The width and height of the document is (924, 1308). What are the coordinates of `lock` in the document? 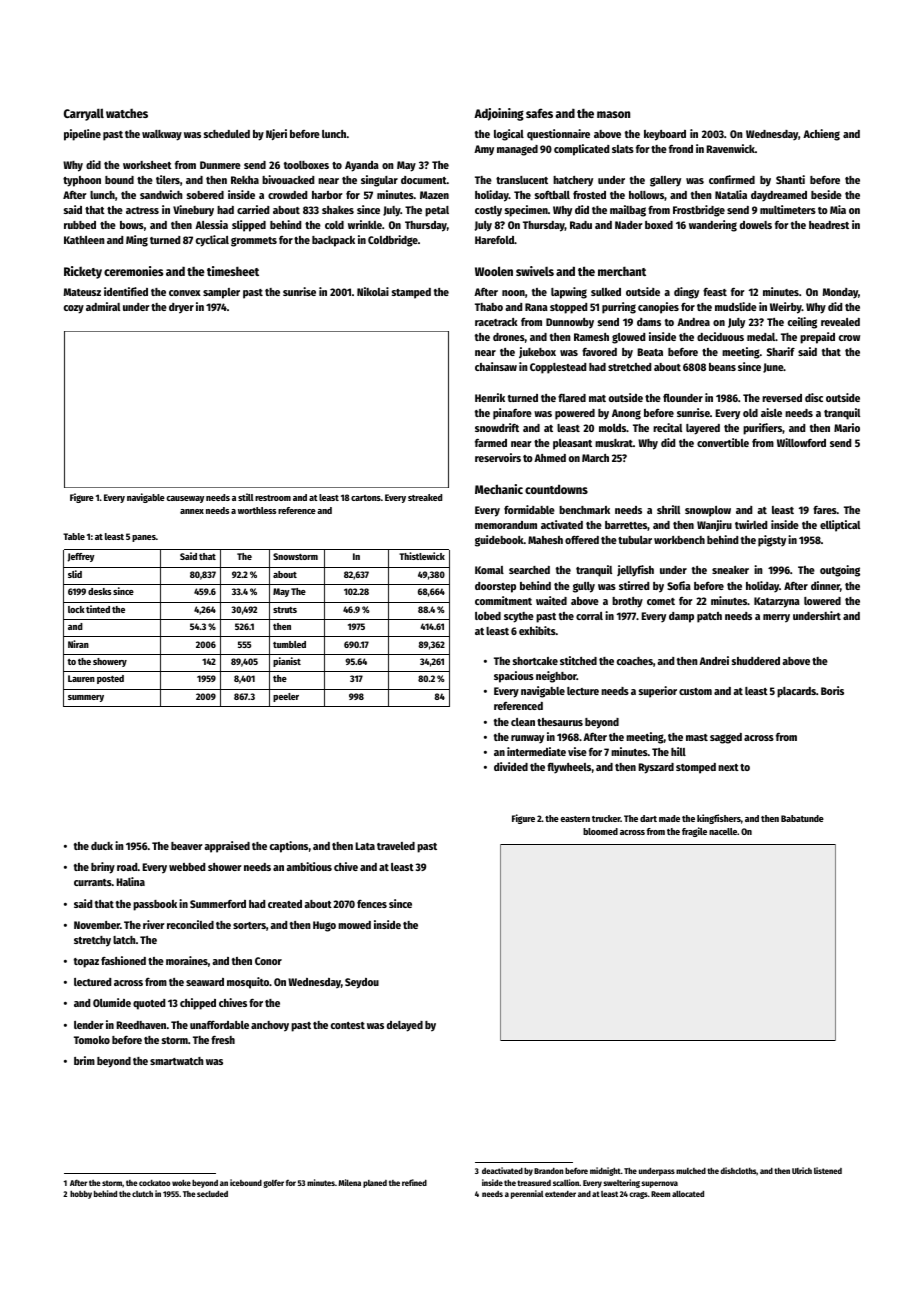 It's located at (76, 609).
